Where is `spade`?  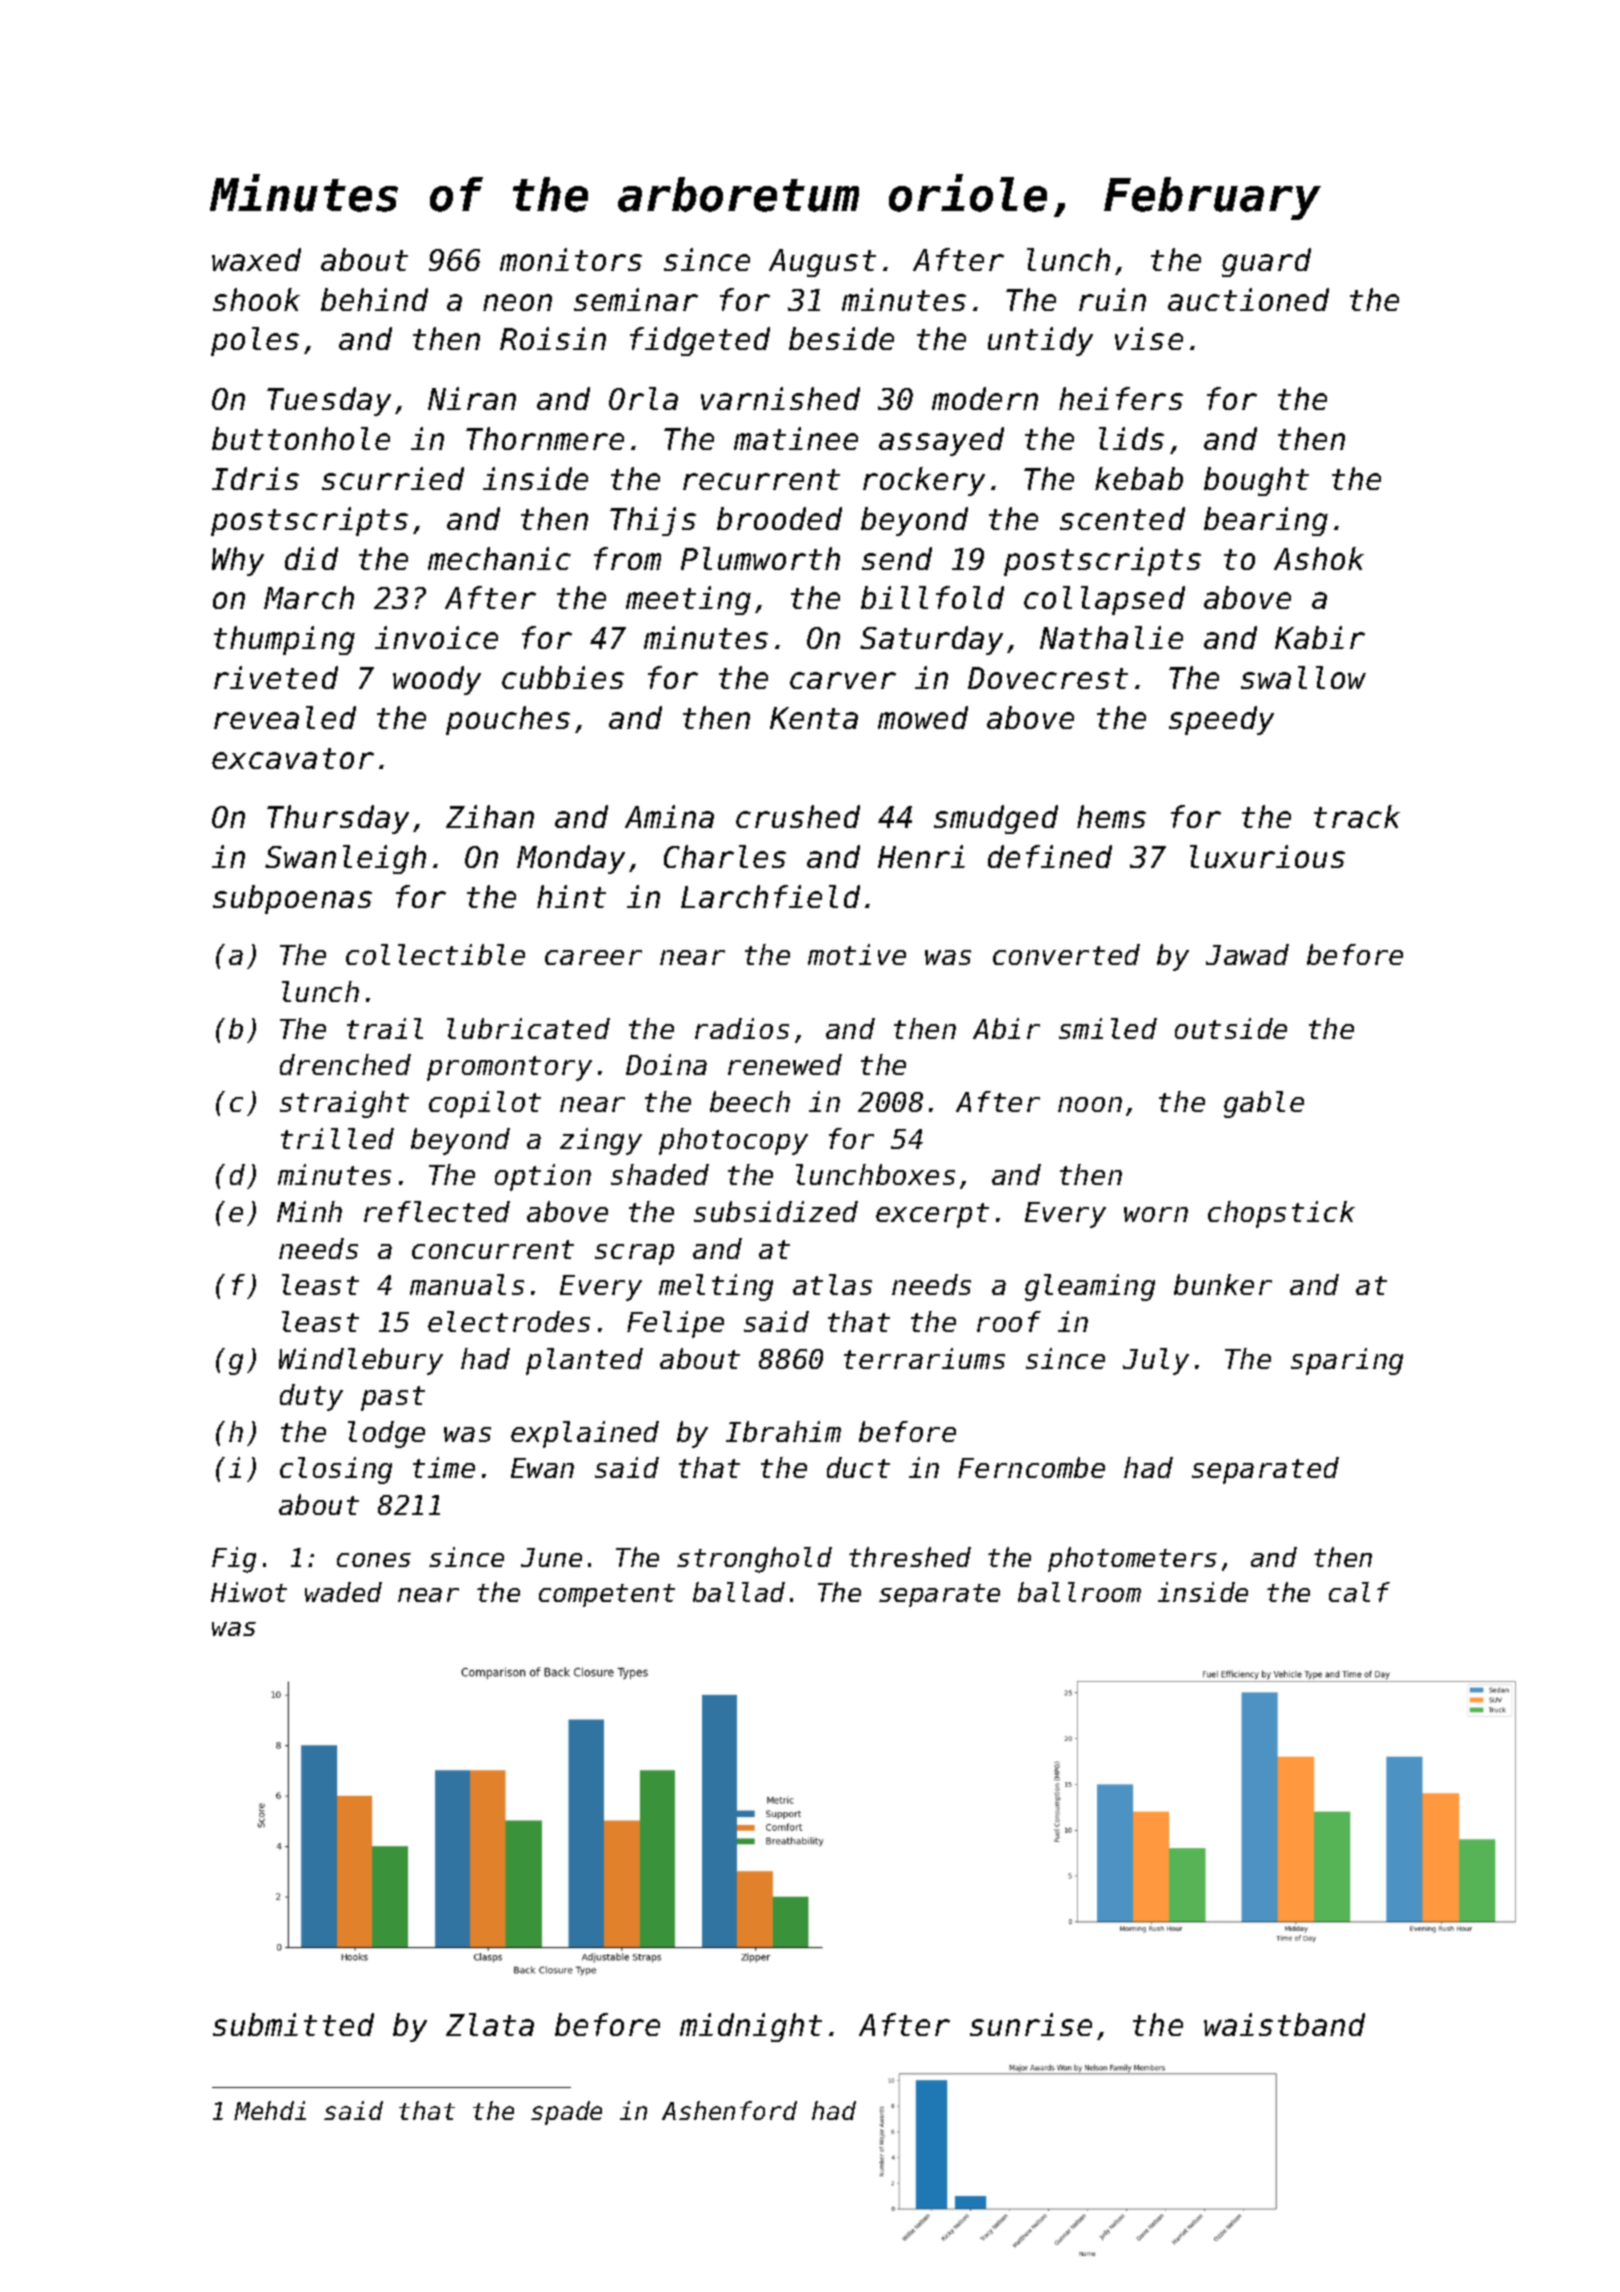
spade is located at coordinates (566, 2113).
